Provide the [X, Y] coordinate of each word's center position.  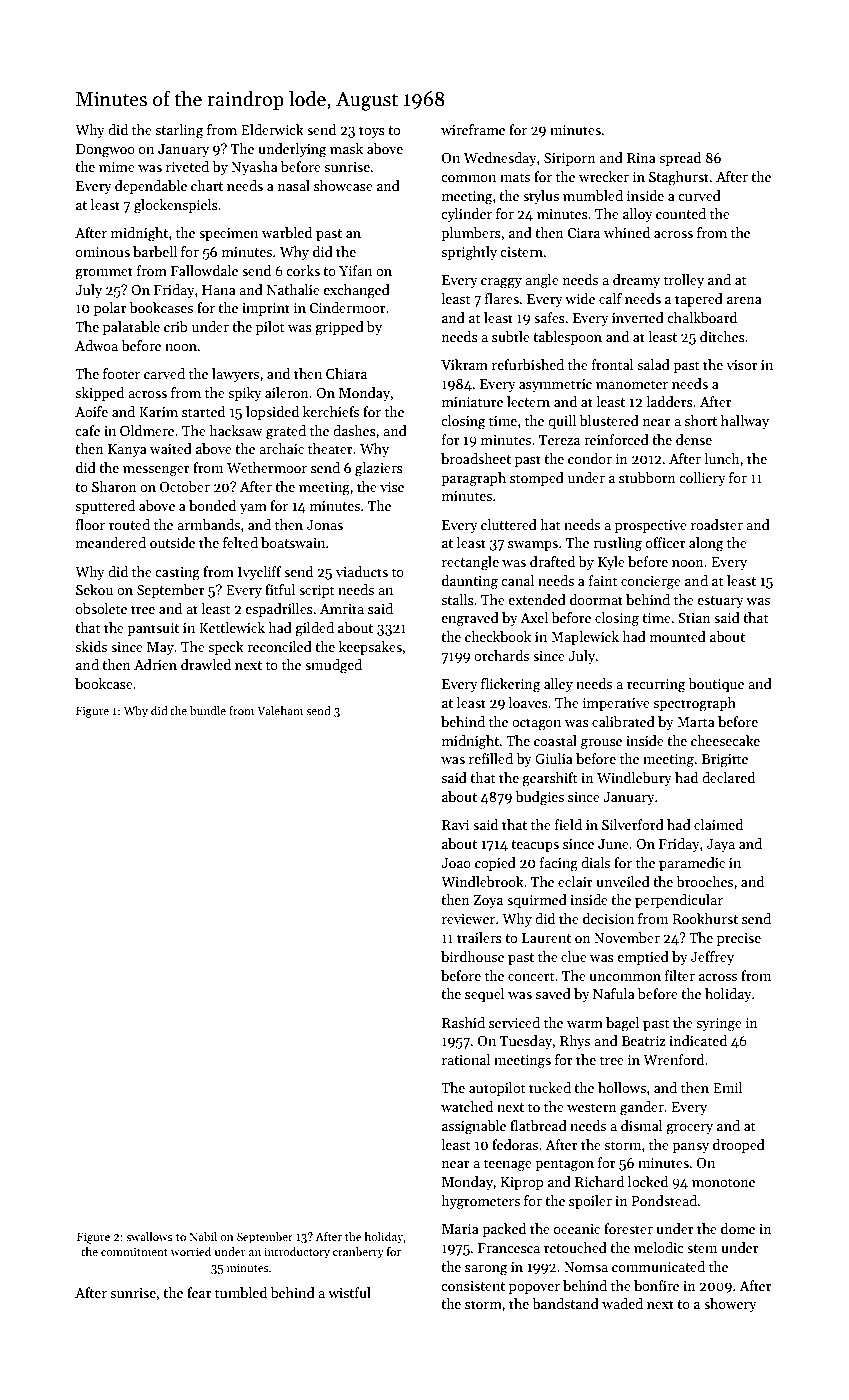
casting [177, 574]
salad [653, 364]
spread [680, 159]
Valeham [280, 710]
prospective [651, 526]
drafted [552, 561]
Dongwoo [105, 151]
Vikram [464, 364]
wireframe [473, 129]
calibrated [623, 721]
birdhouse [472, 956]
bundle [208, 710]
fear [199, 1292]
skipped [99, 394]
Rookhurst [705, 918]
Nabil [203, 1236]
